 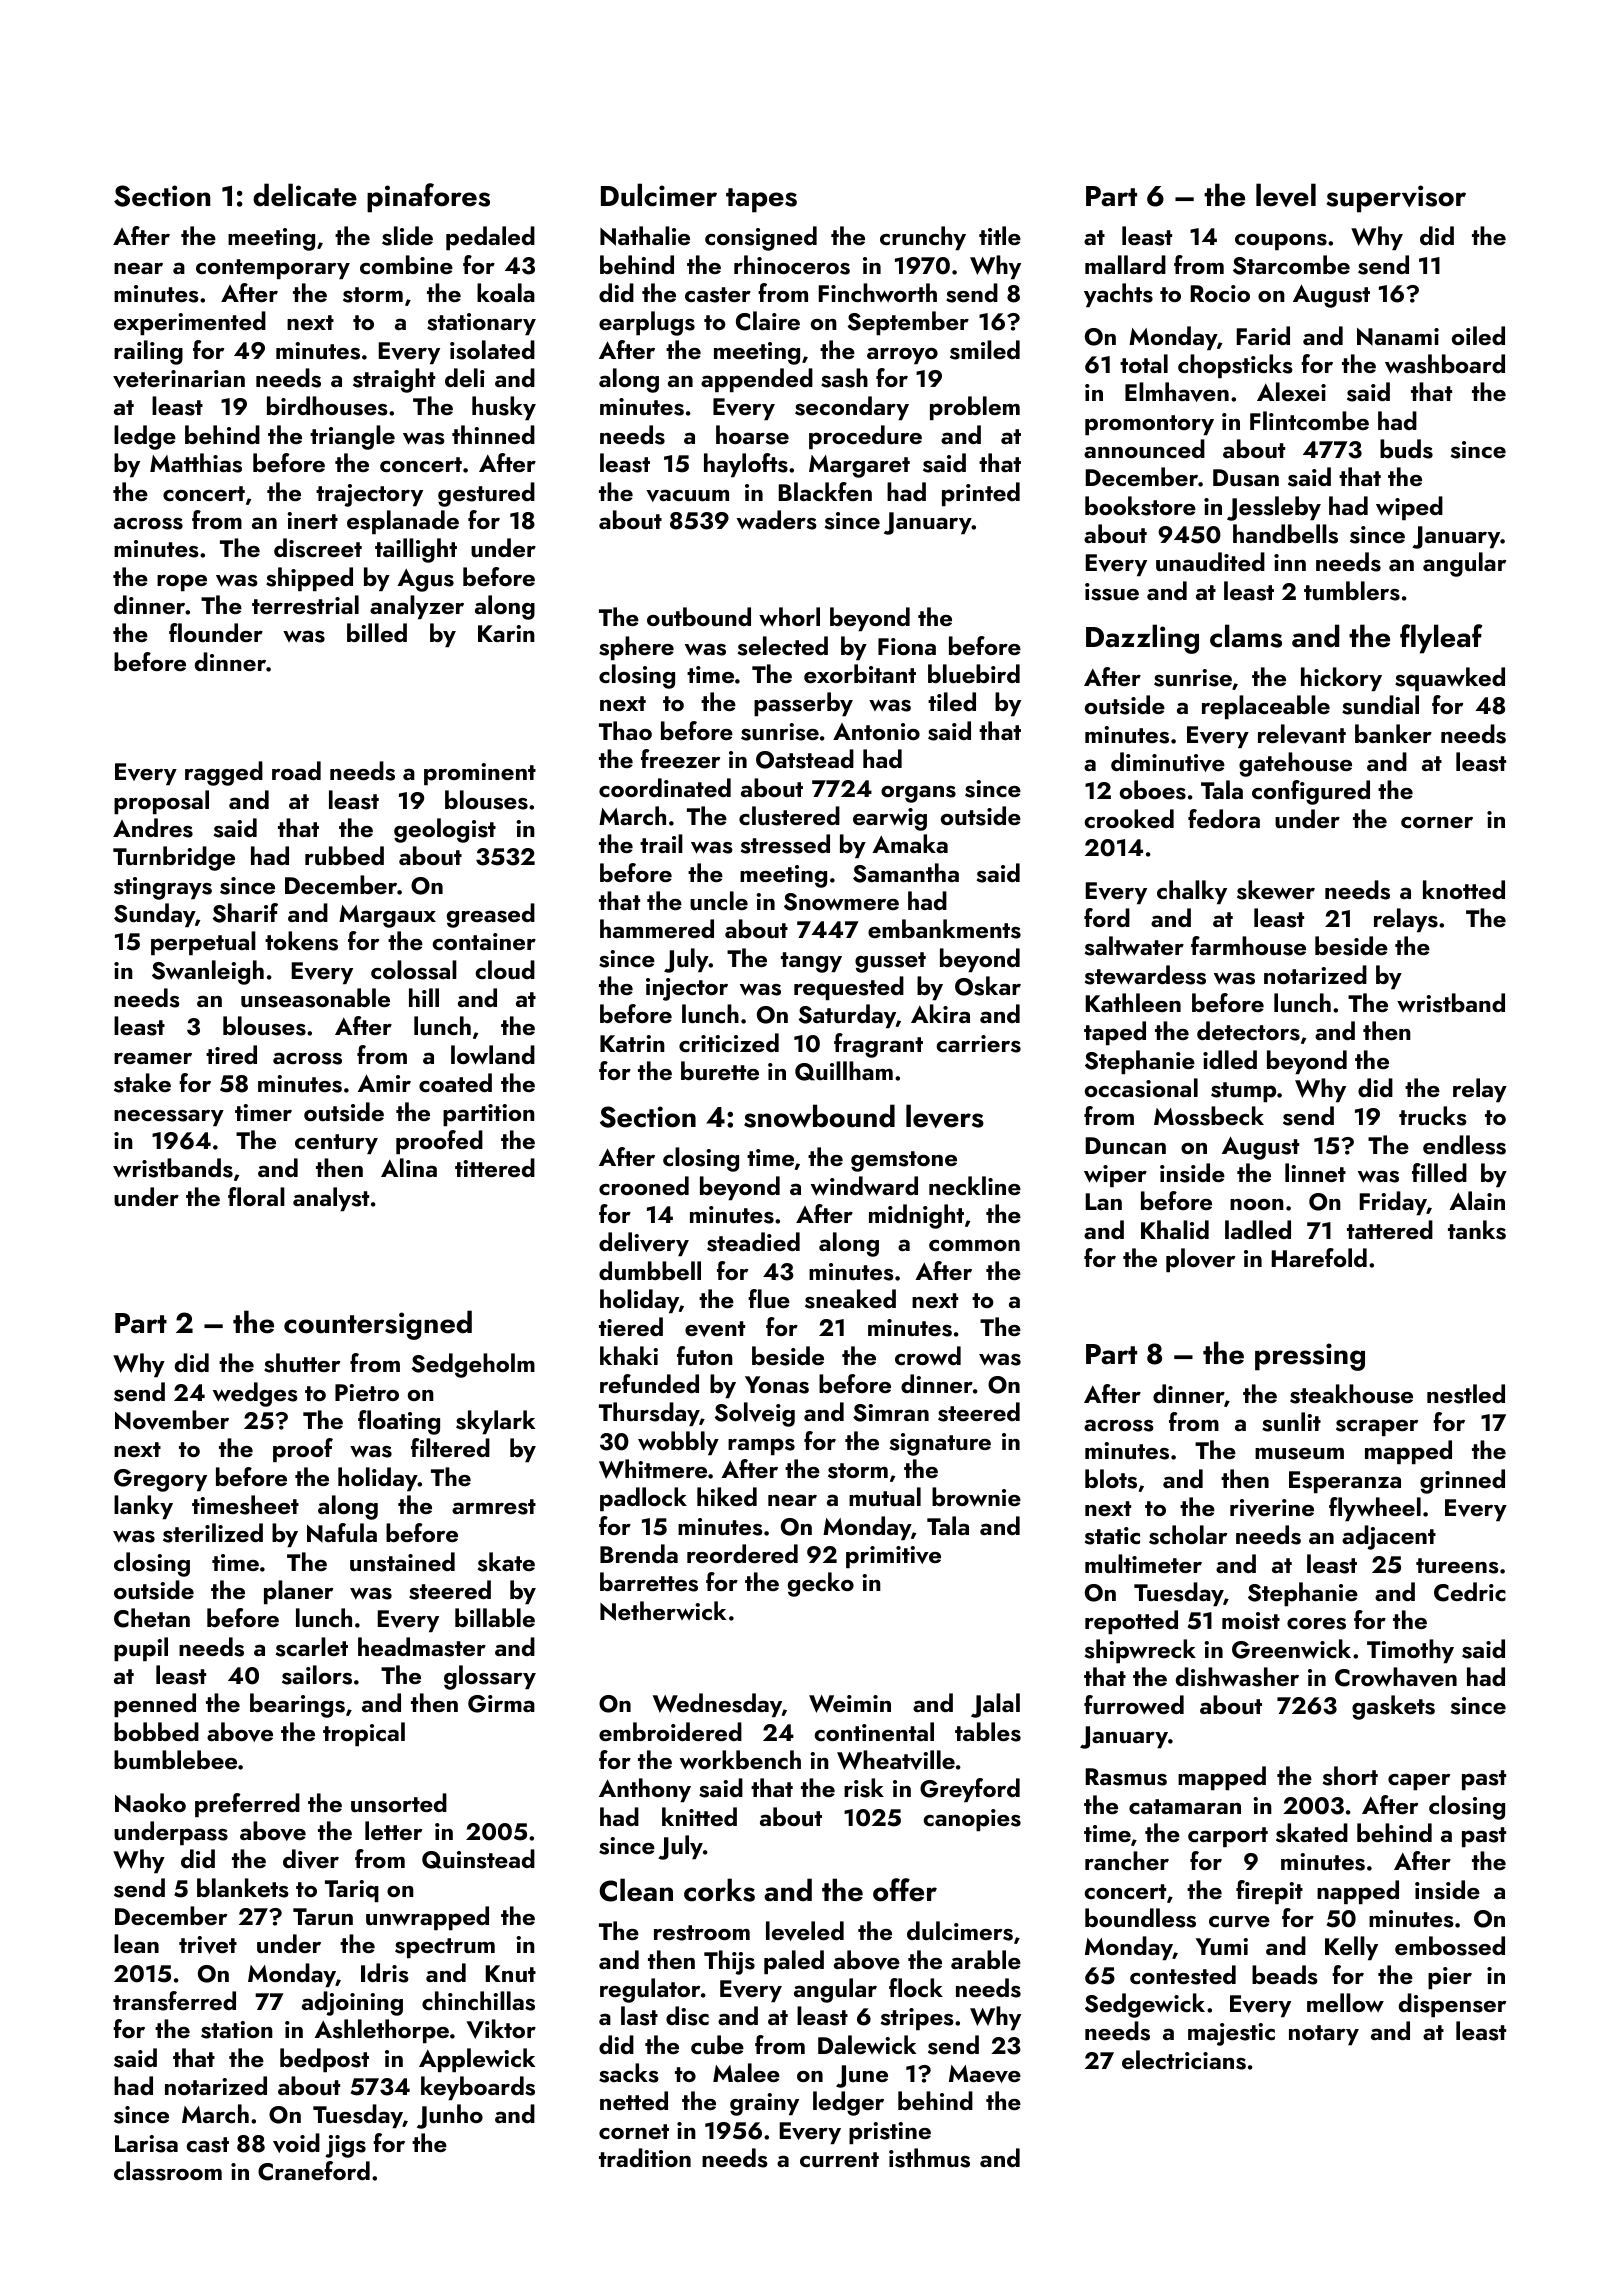 I want to click on Larisa, so click(x=146, y=2144).
